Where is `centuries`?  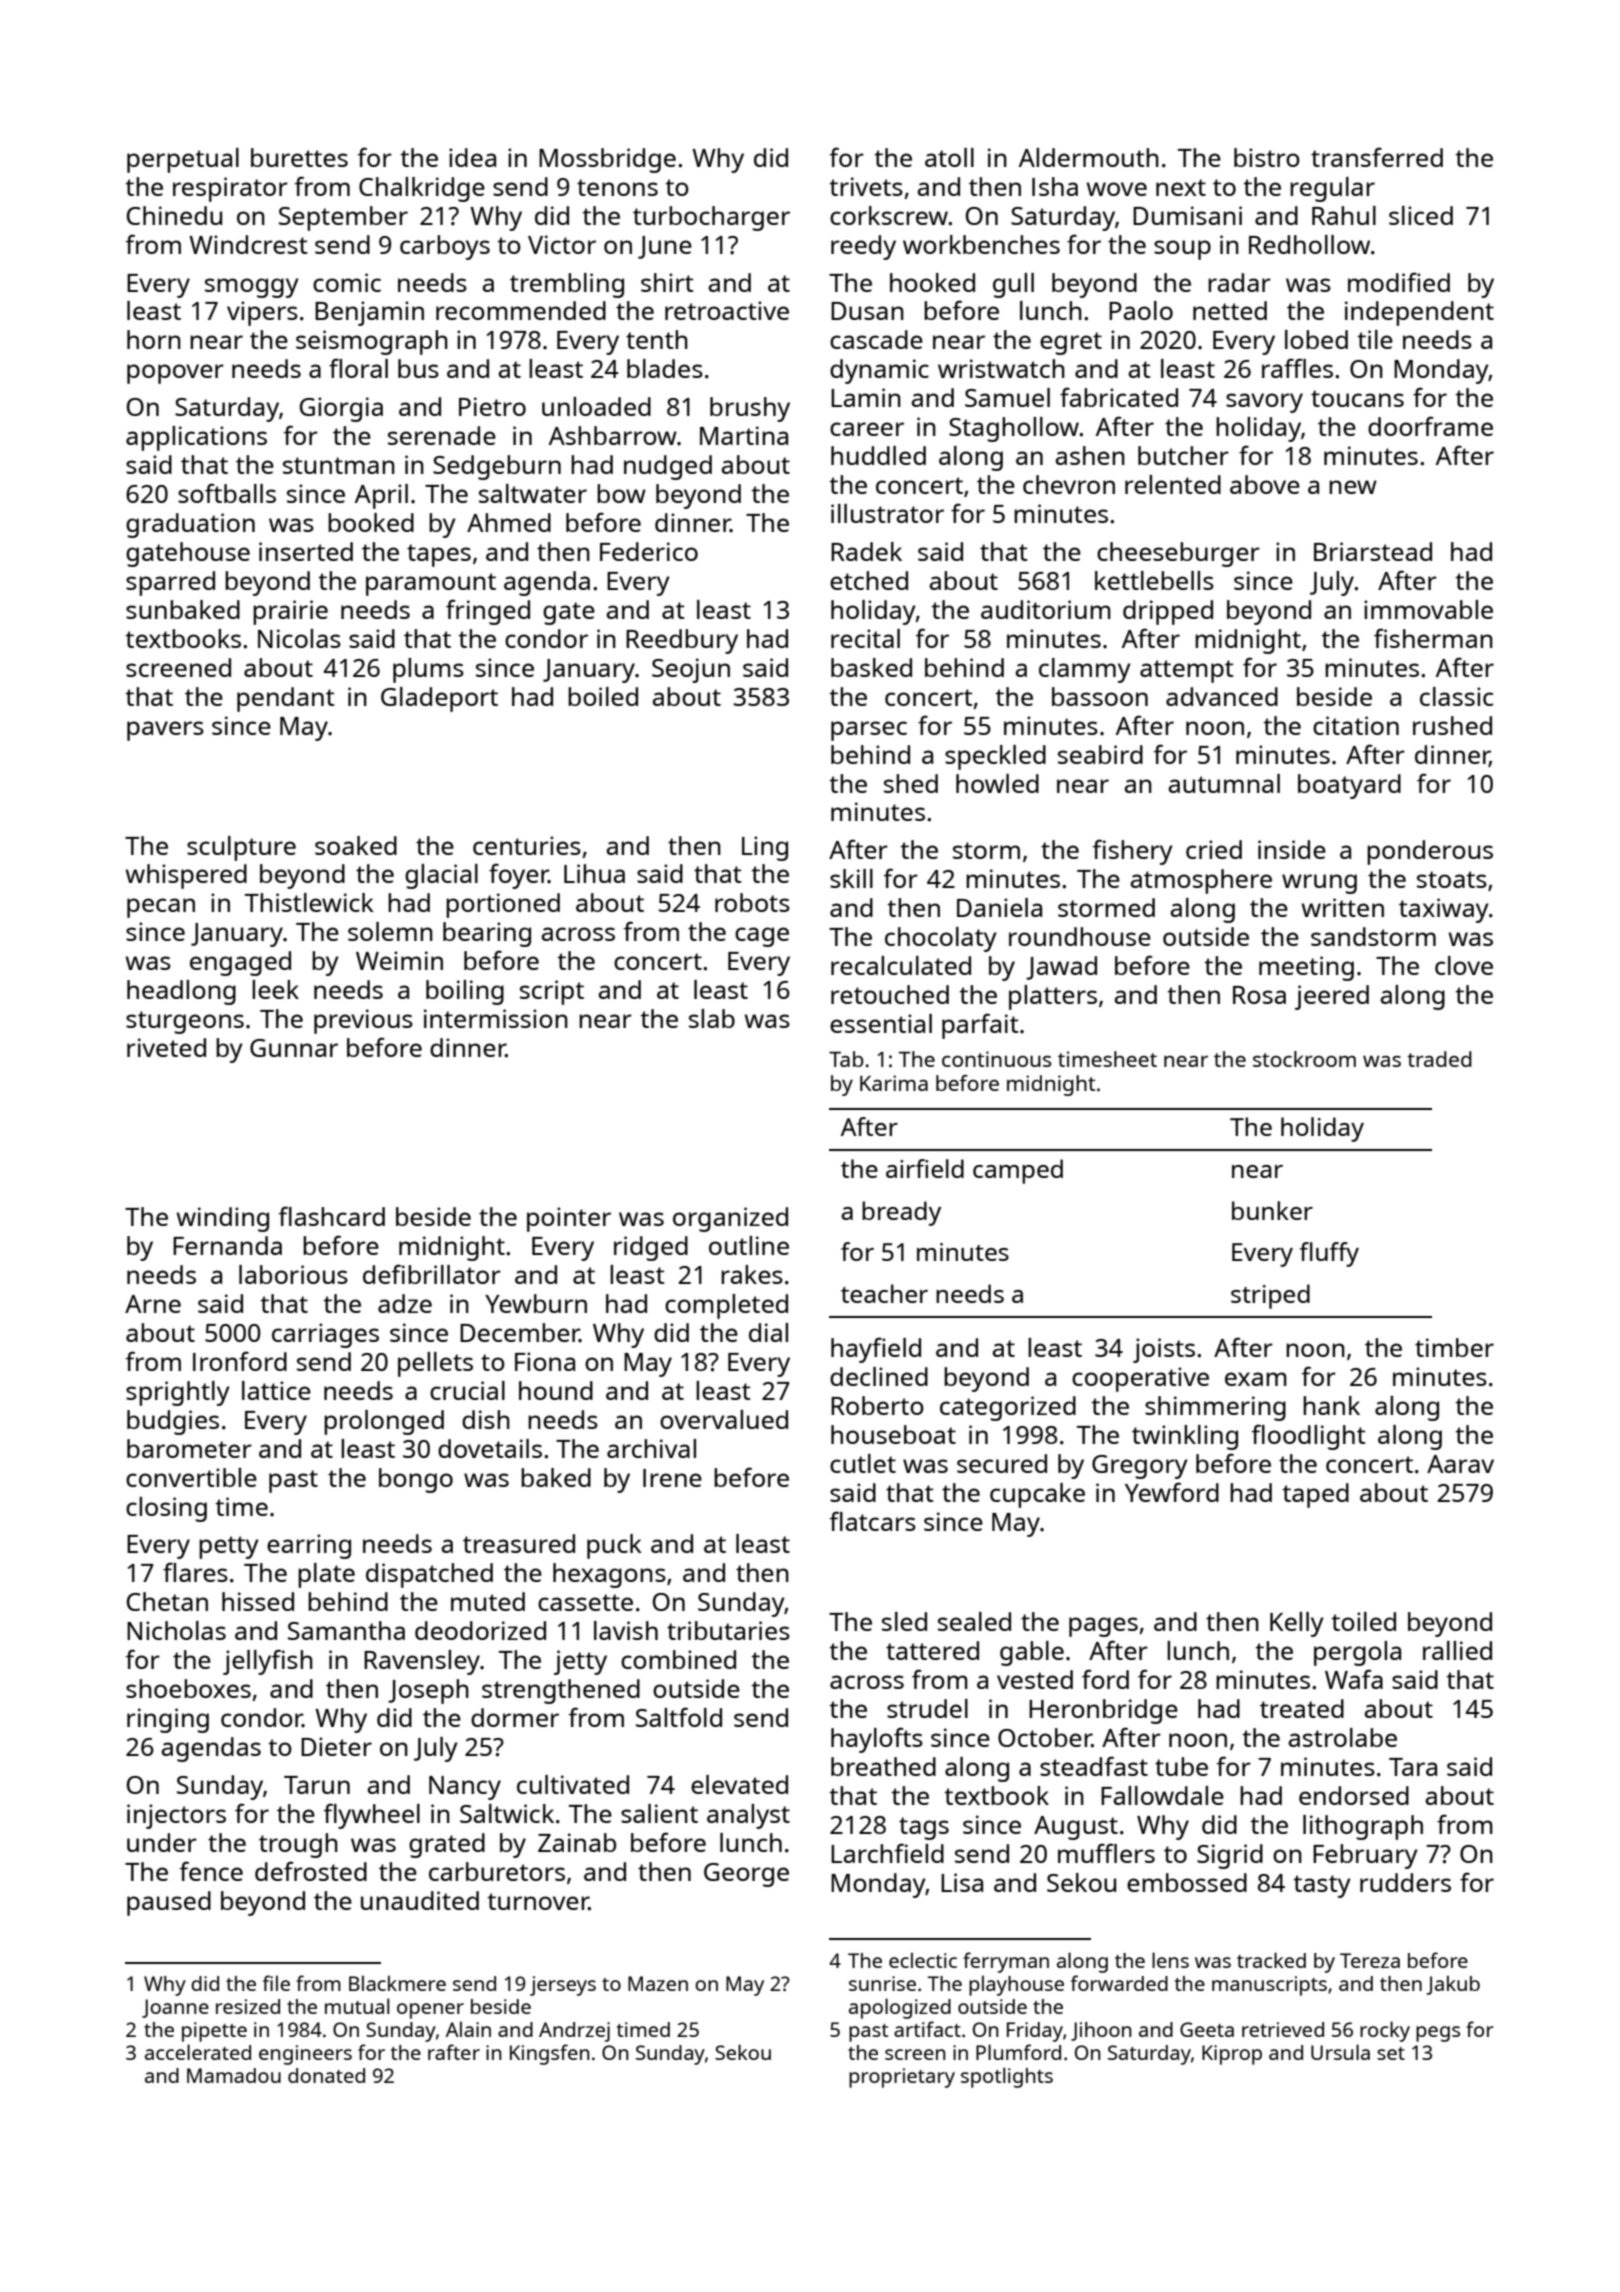
centuries is located at coordinates (527, 845).
